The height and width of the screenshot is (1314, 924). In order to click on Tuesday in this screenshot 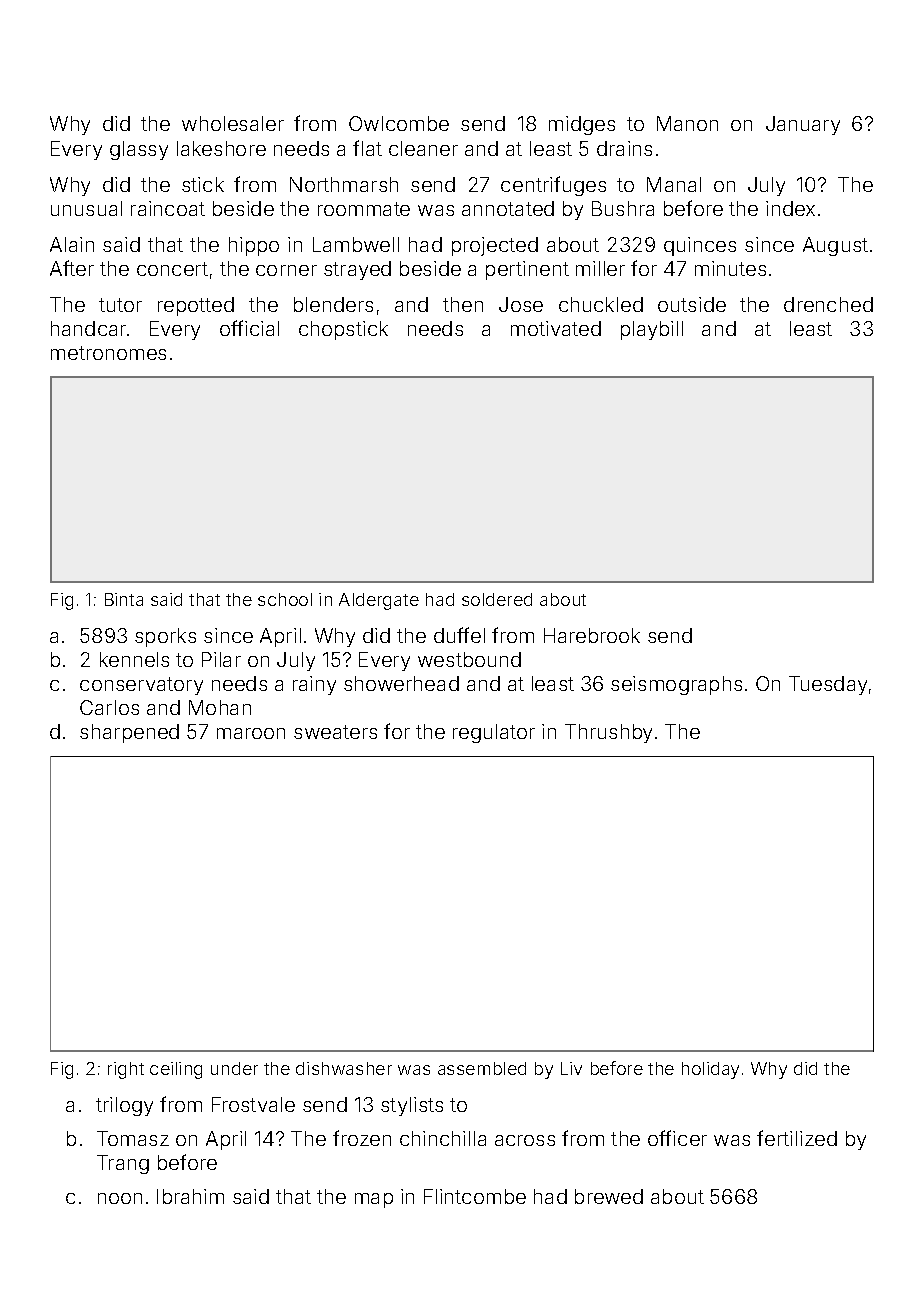, I will do `click(828, 685)`.
